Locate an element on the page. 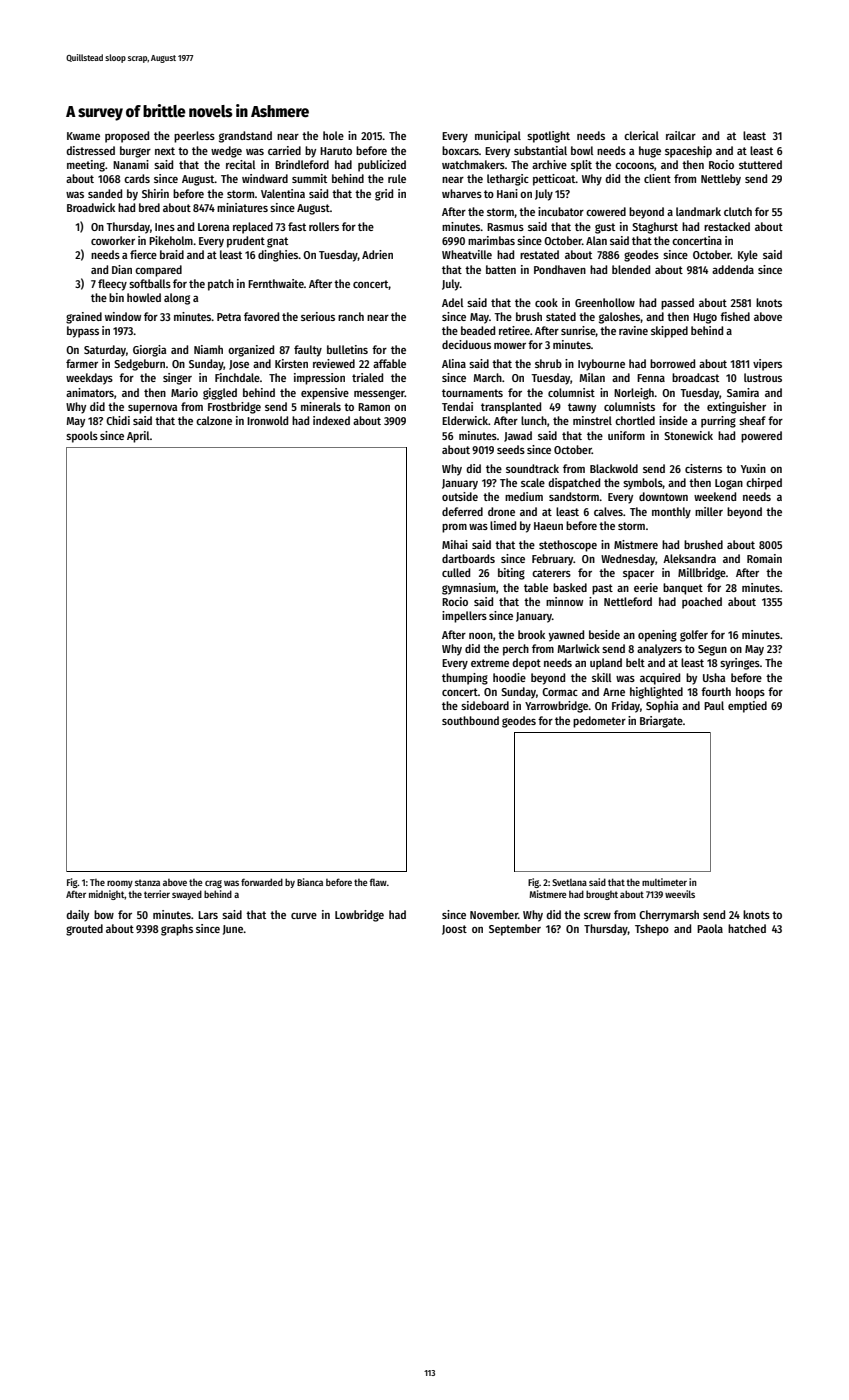 The height and width of the image is (1400, 849). grouted is located at coordinates (84, 930).
